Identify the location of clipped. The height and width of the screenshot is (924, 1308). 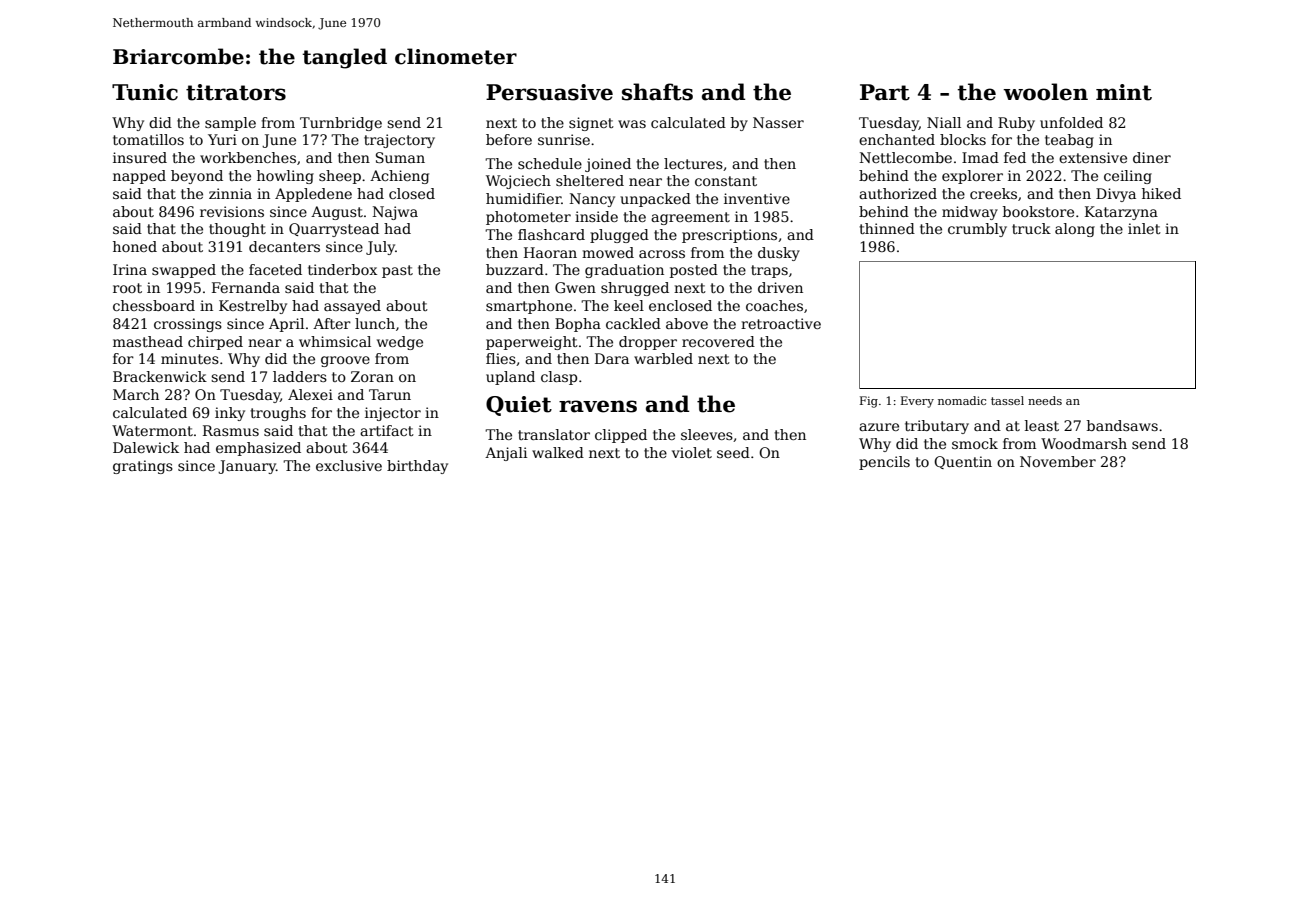
(621, 436).
